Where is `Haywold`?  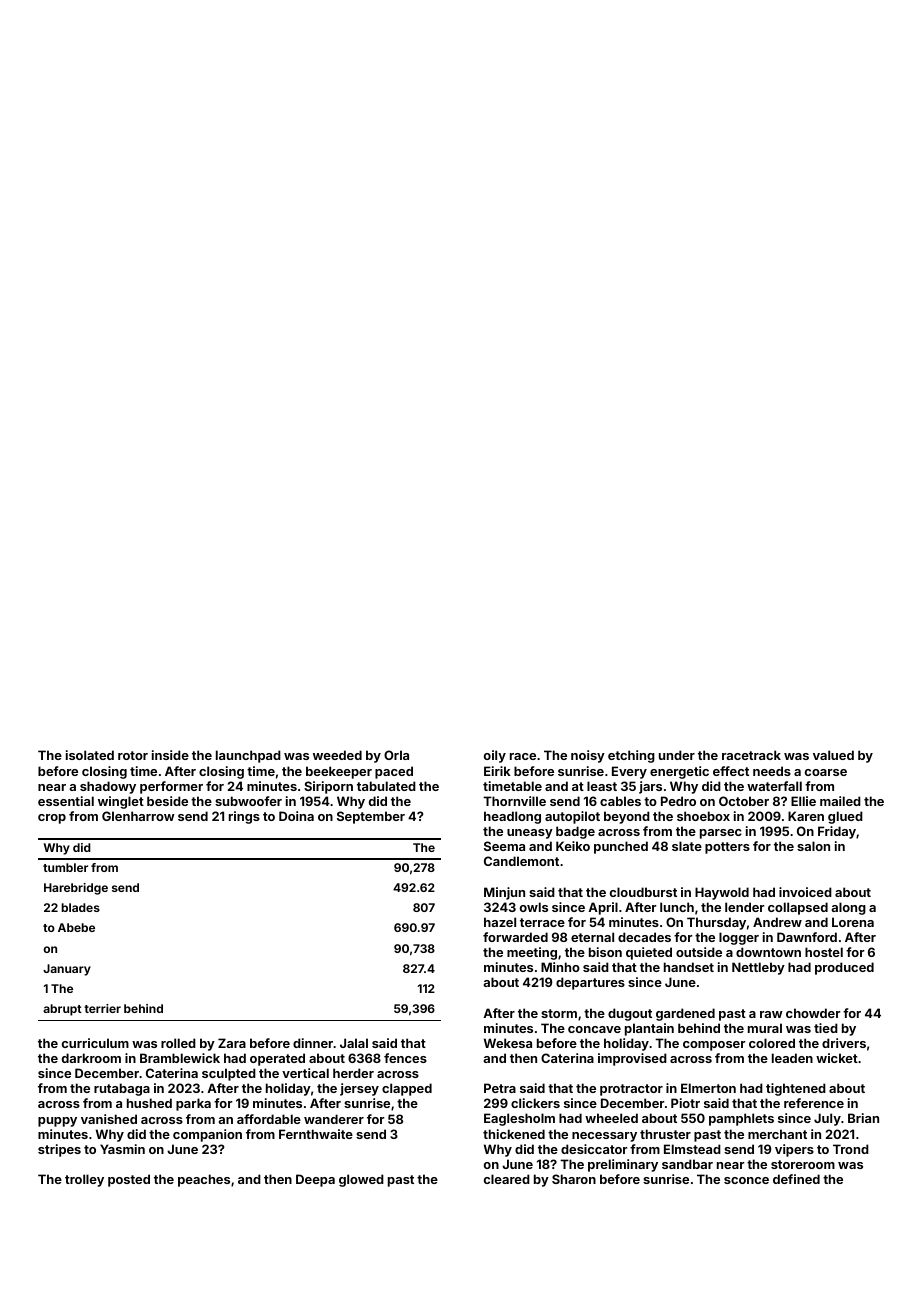 Haywold is located at coordinates (722, 893).
